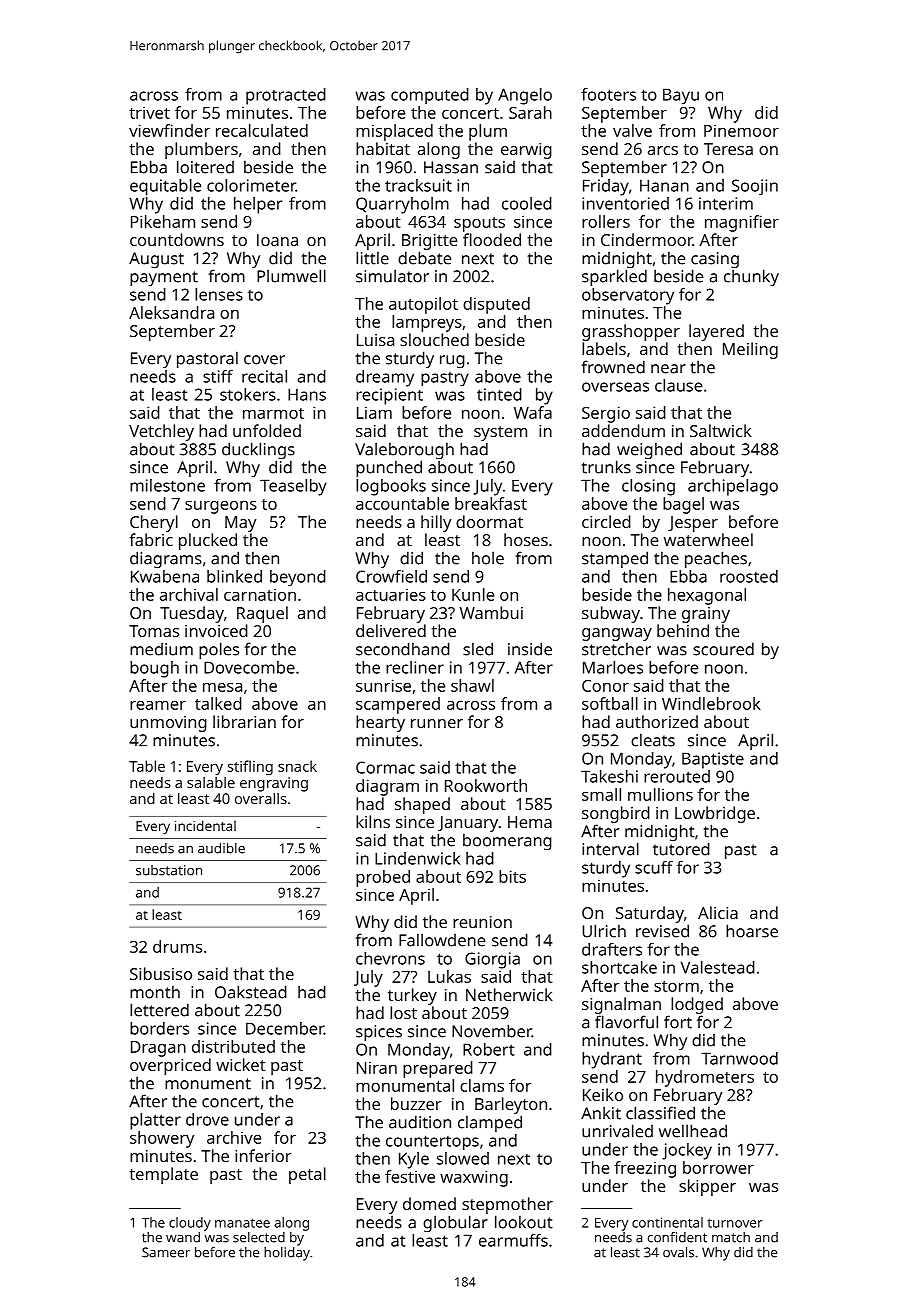 This page has width=908, height=1316. Describe the element at coordinates (287, 1254) in the page. I see `holiday` at that location.
